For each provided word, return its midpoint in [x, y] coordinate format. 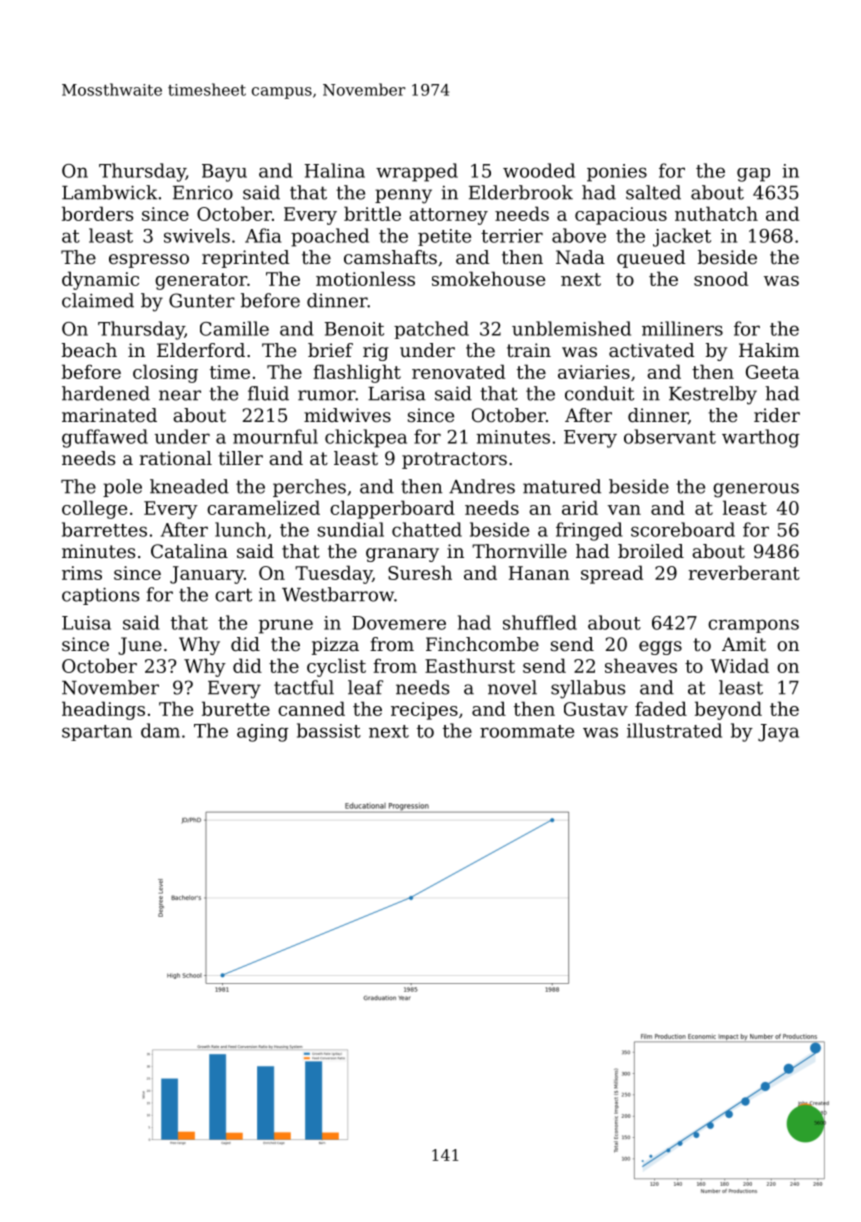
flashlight [357, 373]
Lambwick [109, 192]
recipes [424, 711]
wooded [539, 170]
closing [165, 373]
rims [82, 573]
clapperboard [392, 509]
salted [653, 192]
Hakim [769, 350]
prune [286, 626]
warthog [760, 438]
